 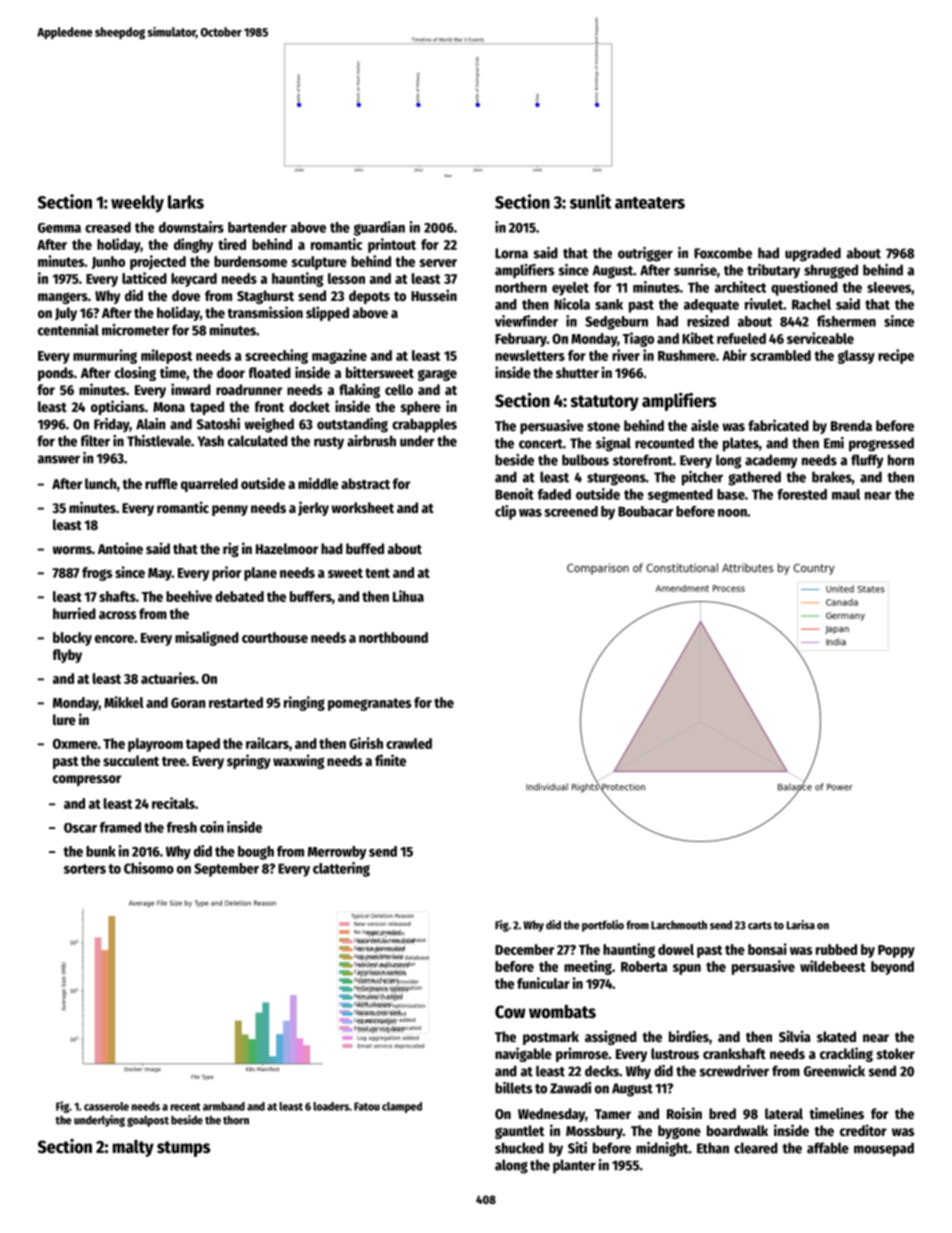 What do you see at coordinates (59, 228) in the page?
I see `Gemma` at bounding box center [59, 228].
